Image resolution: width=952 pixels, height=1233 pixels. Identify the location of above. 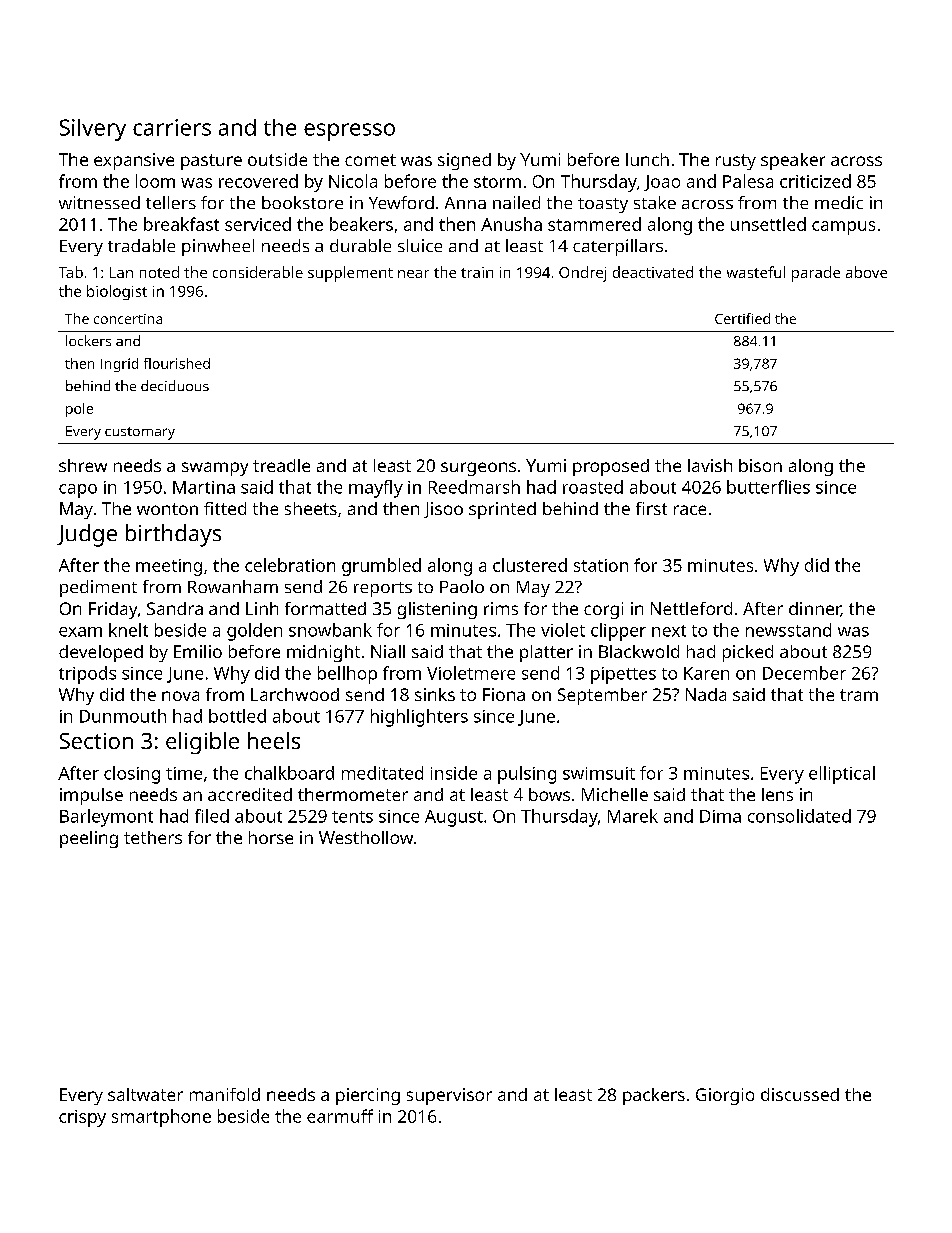
(866, 272).
